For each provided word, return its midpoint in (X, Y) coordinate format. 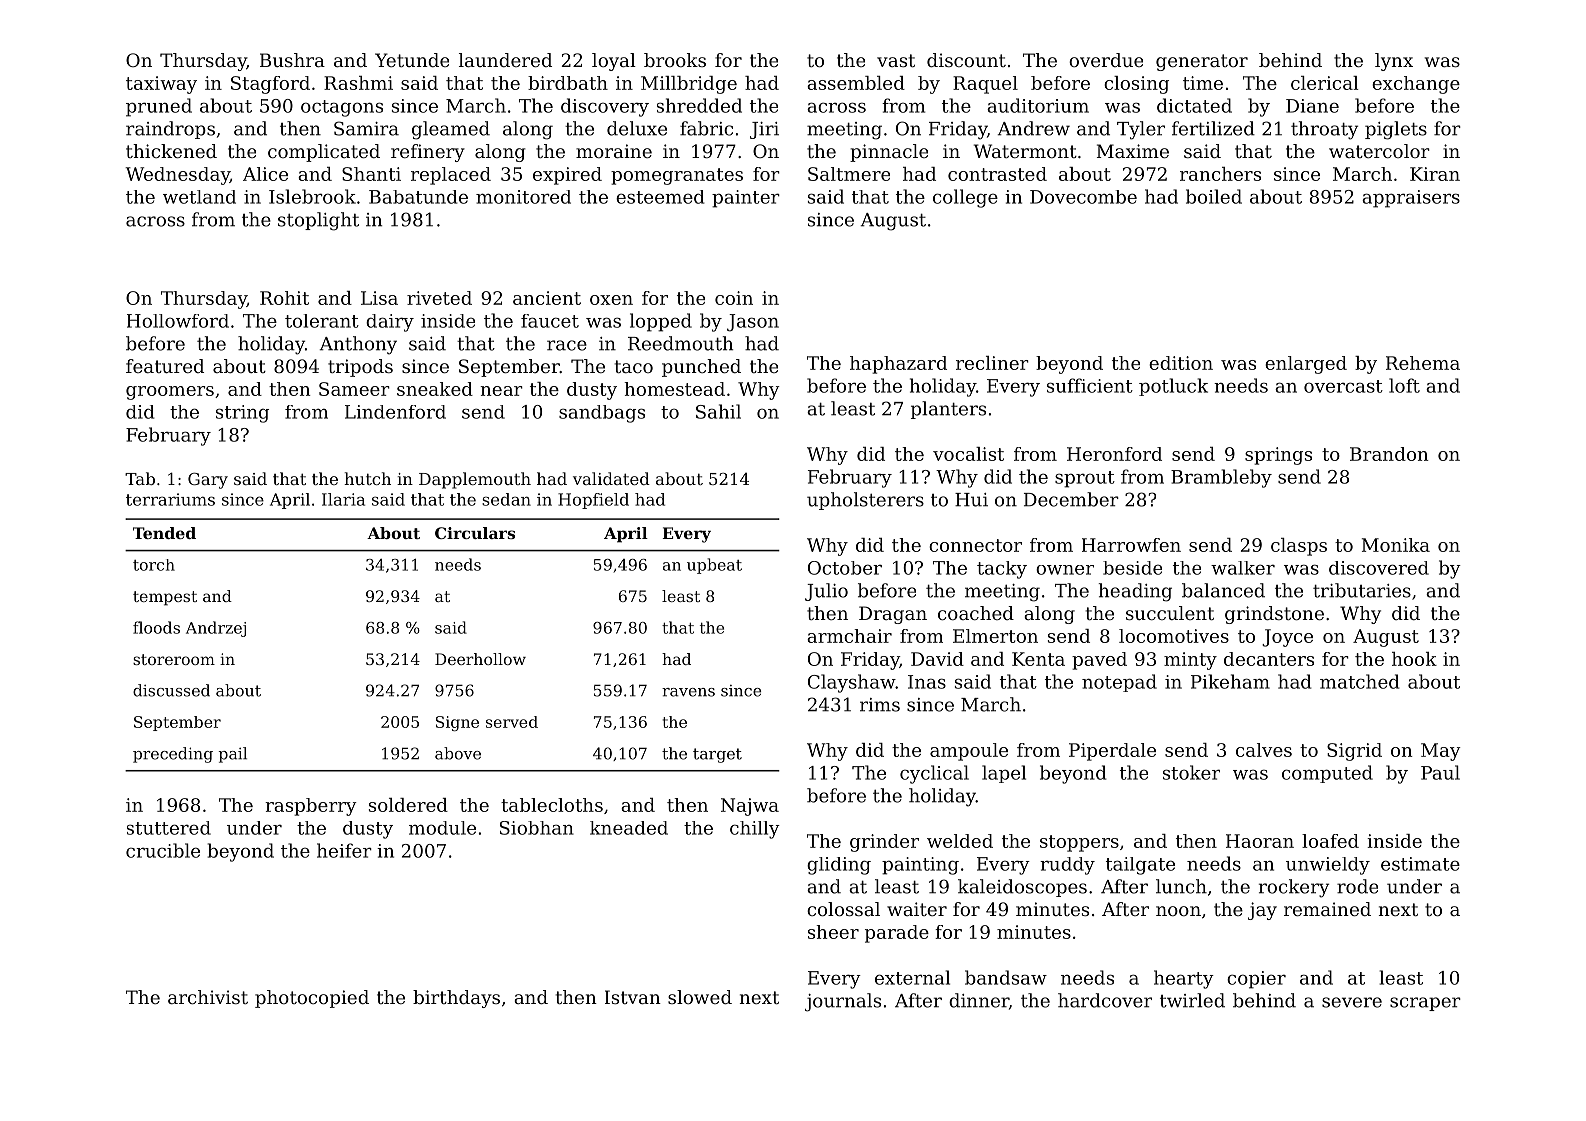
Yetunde (412, 60)
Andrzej (216, 629)
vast (896, 60)
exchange (1416, 85)
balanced (1223, 590)
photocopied (312, 999)
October (845, 568)
